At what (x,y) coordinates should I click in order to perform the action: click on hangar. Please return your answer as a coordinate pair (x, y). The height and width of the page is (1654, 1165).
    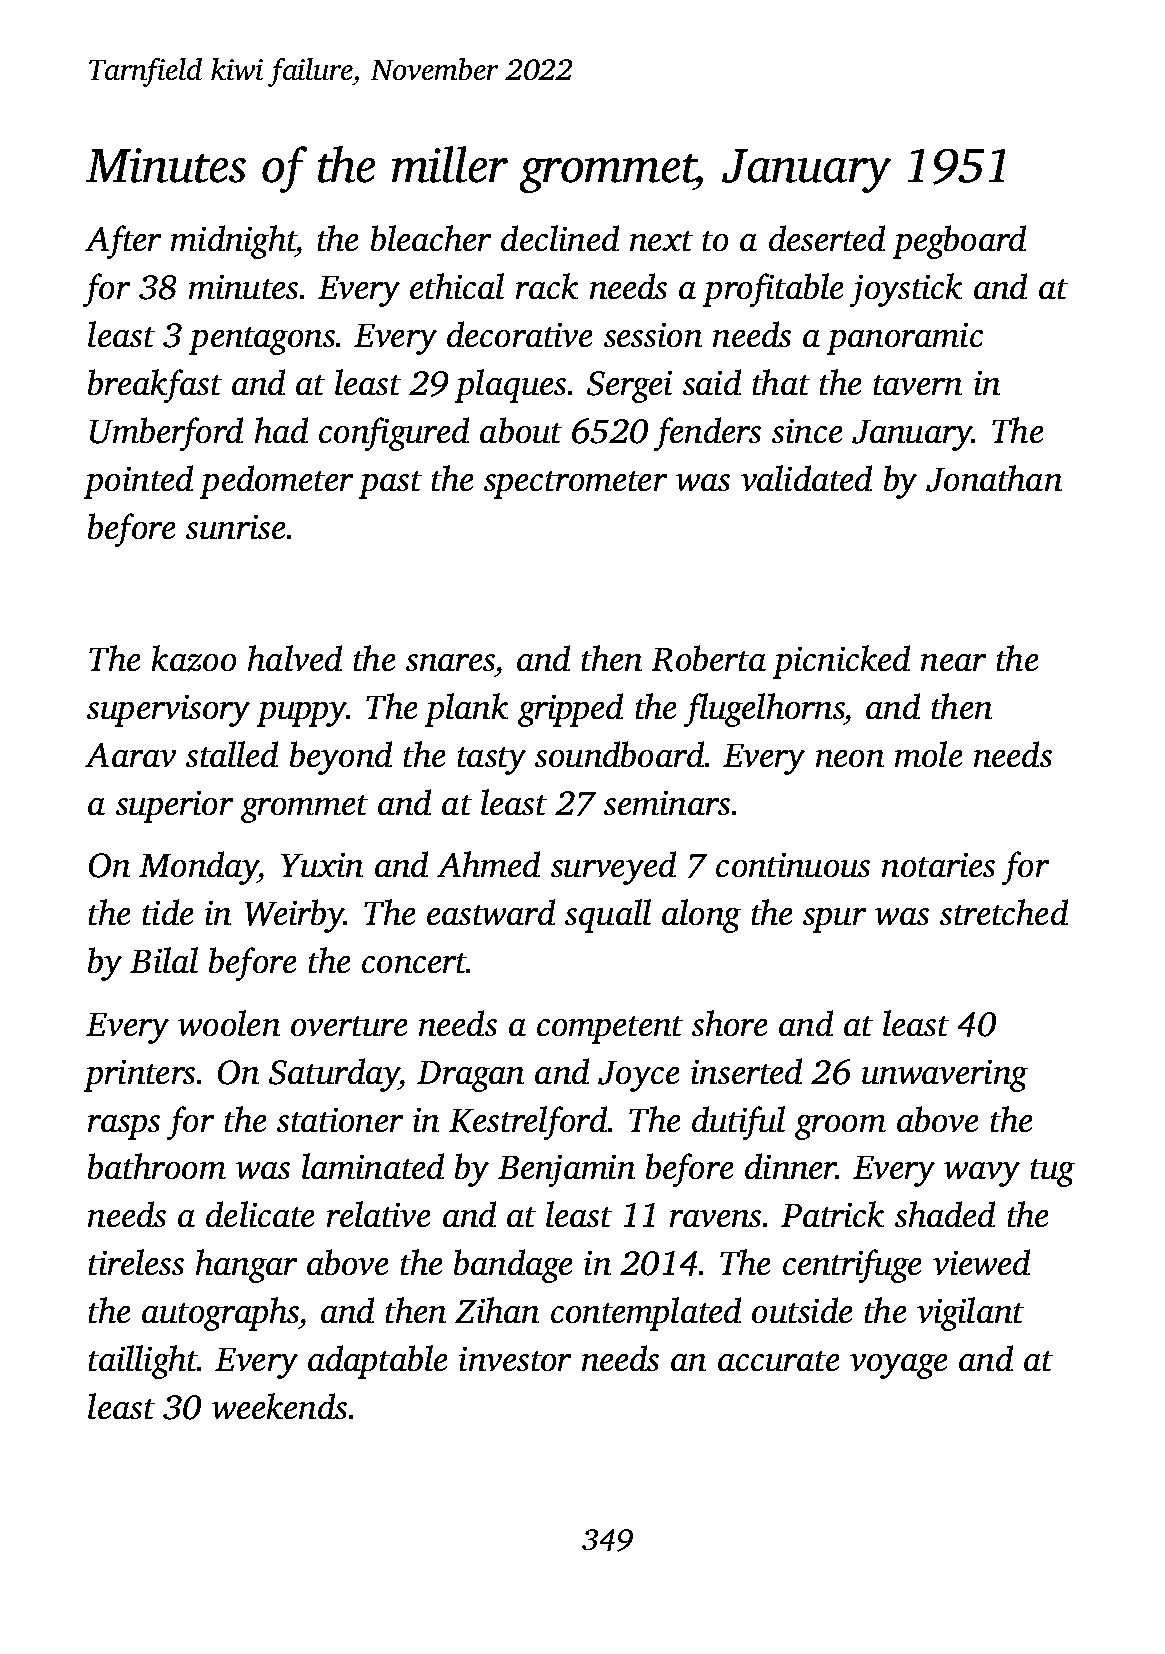
    Looking at the image, I should click on (246, 1266).
